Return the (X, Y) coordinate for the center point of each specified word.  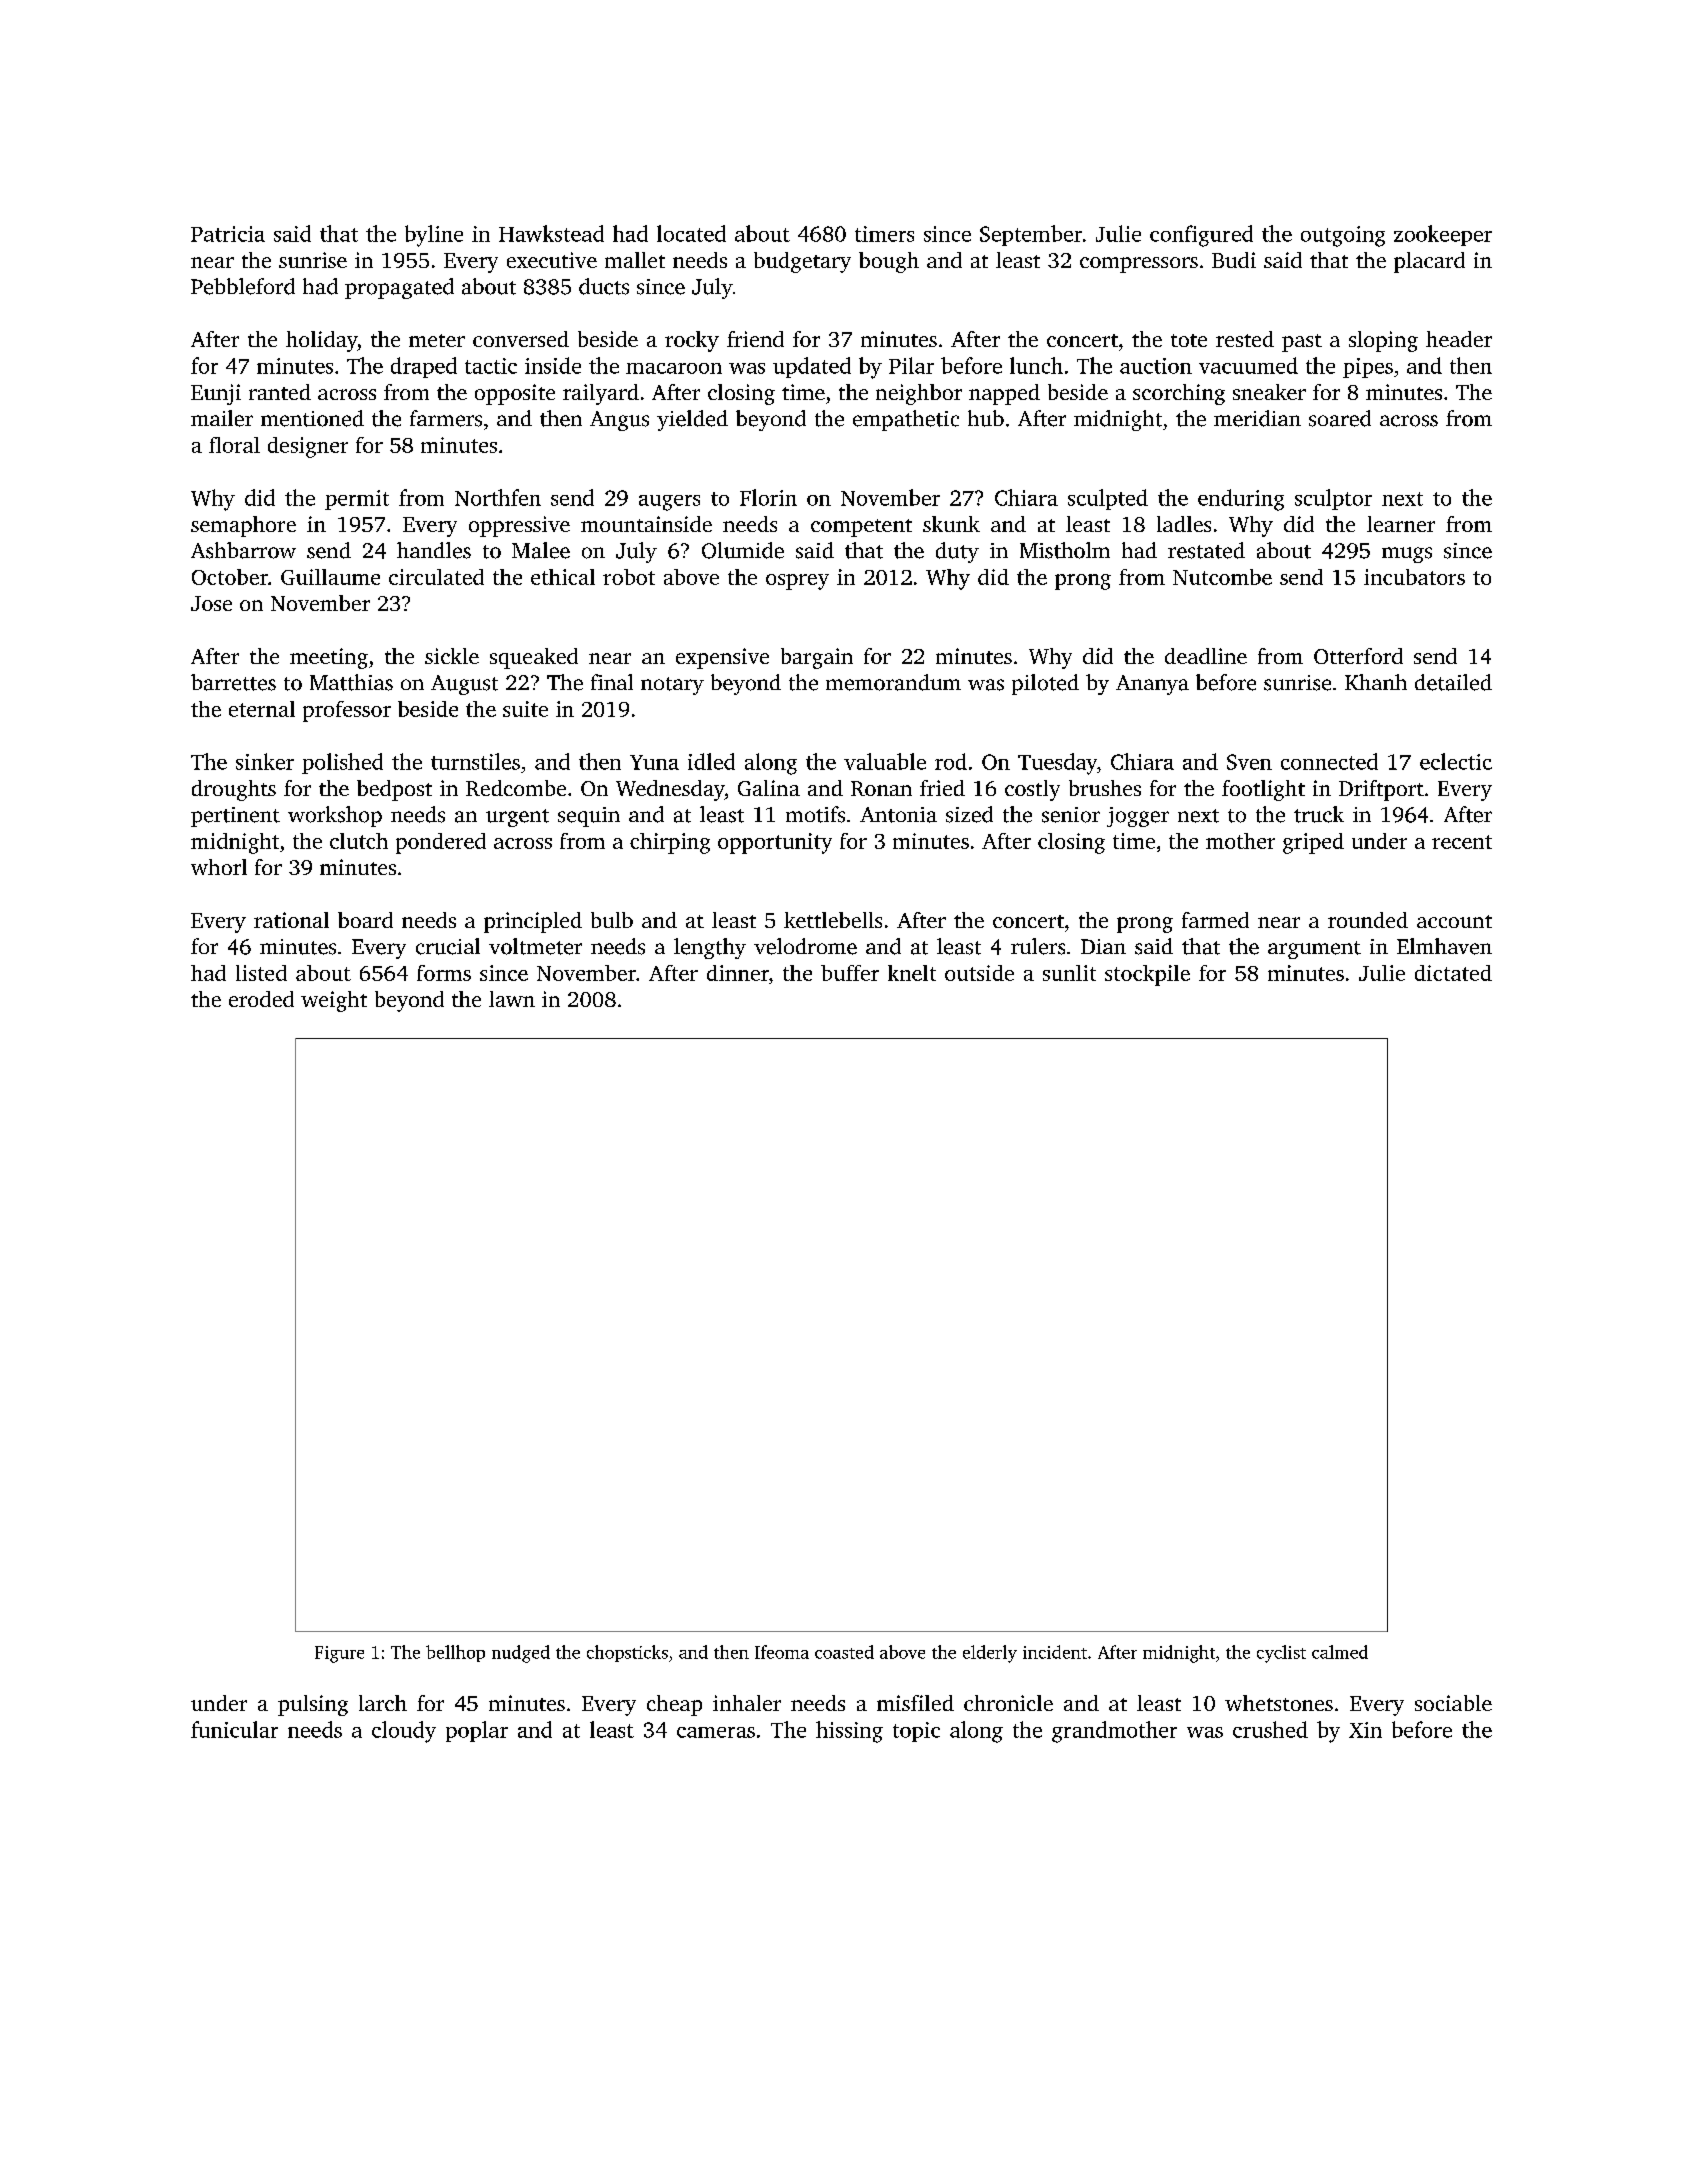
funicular (234, 1729)
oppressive (519, 526)
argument (1314, 950)
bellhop (455, 1653)
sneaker (1269, 392)
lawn (512, 999)
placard (1429, 262)
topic (916, 1732)
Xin (1365, 1730)
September (1031, 235)
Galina (769, 788)
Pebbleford (243, 286)
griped (1313, 843)
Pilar (911, 365)
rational (291, 920)
